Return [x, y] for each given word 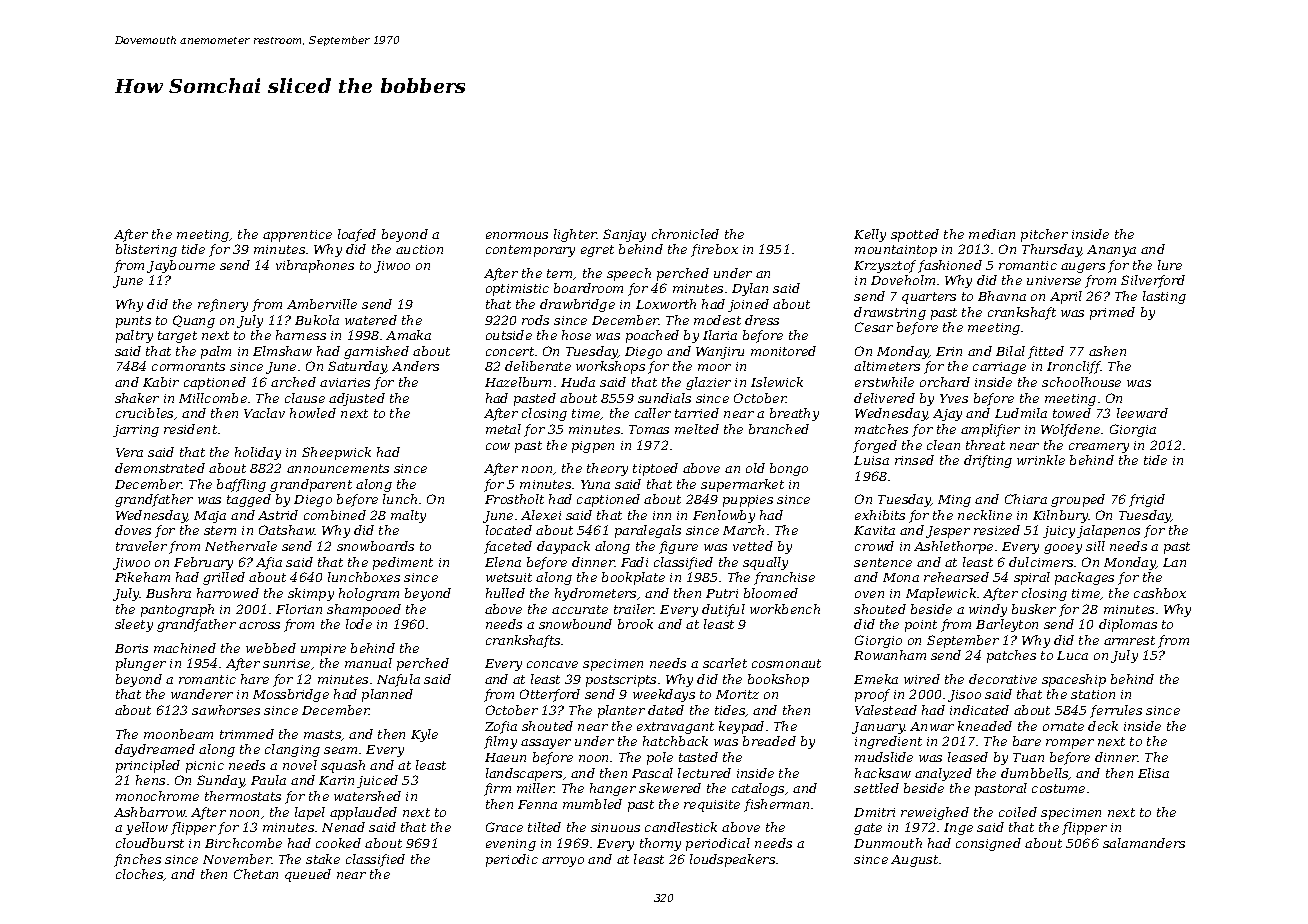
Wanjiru [720, 353]
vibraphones [315, 266]
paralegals [648, 531]
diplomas [1128, 625]
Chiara [1026, 499]
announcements [338, 468]
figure [678, 547]
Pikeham [142, 577]
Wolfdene [1070, 430]
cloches [140, 875]
